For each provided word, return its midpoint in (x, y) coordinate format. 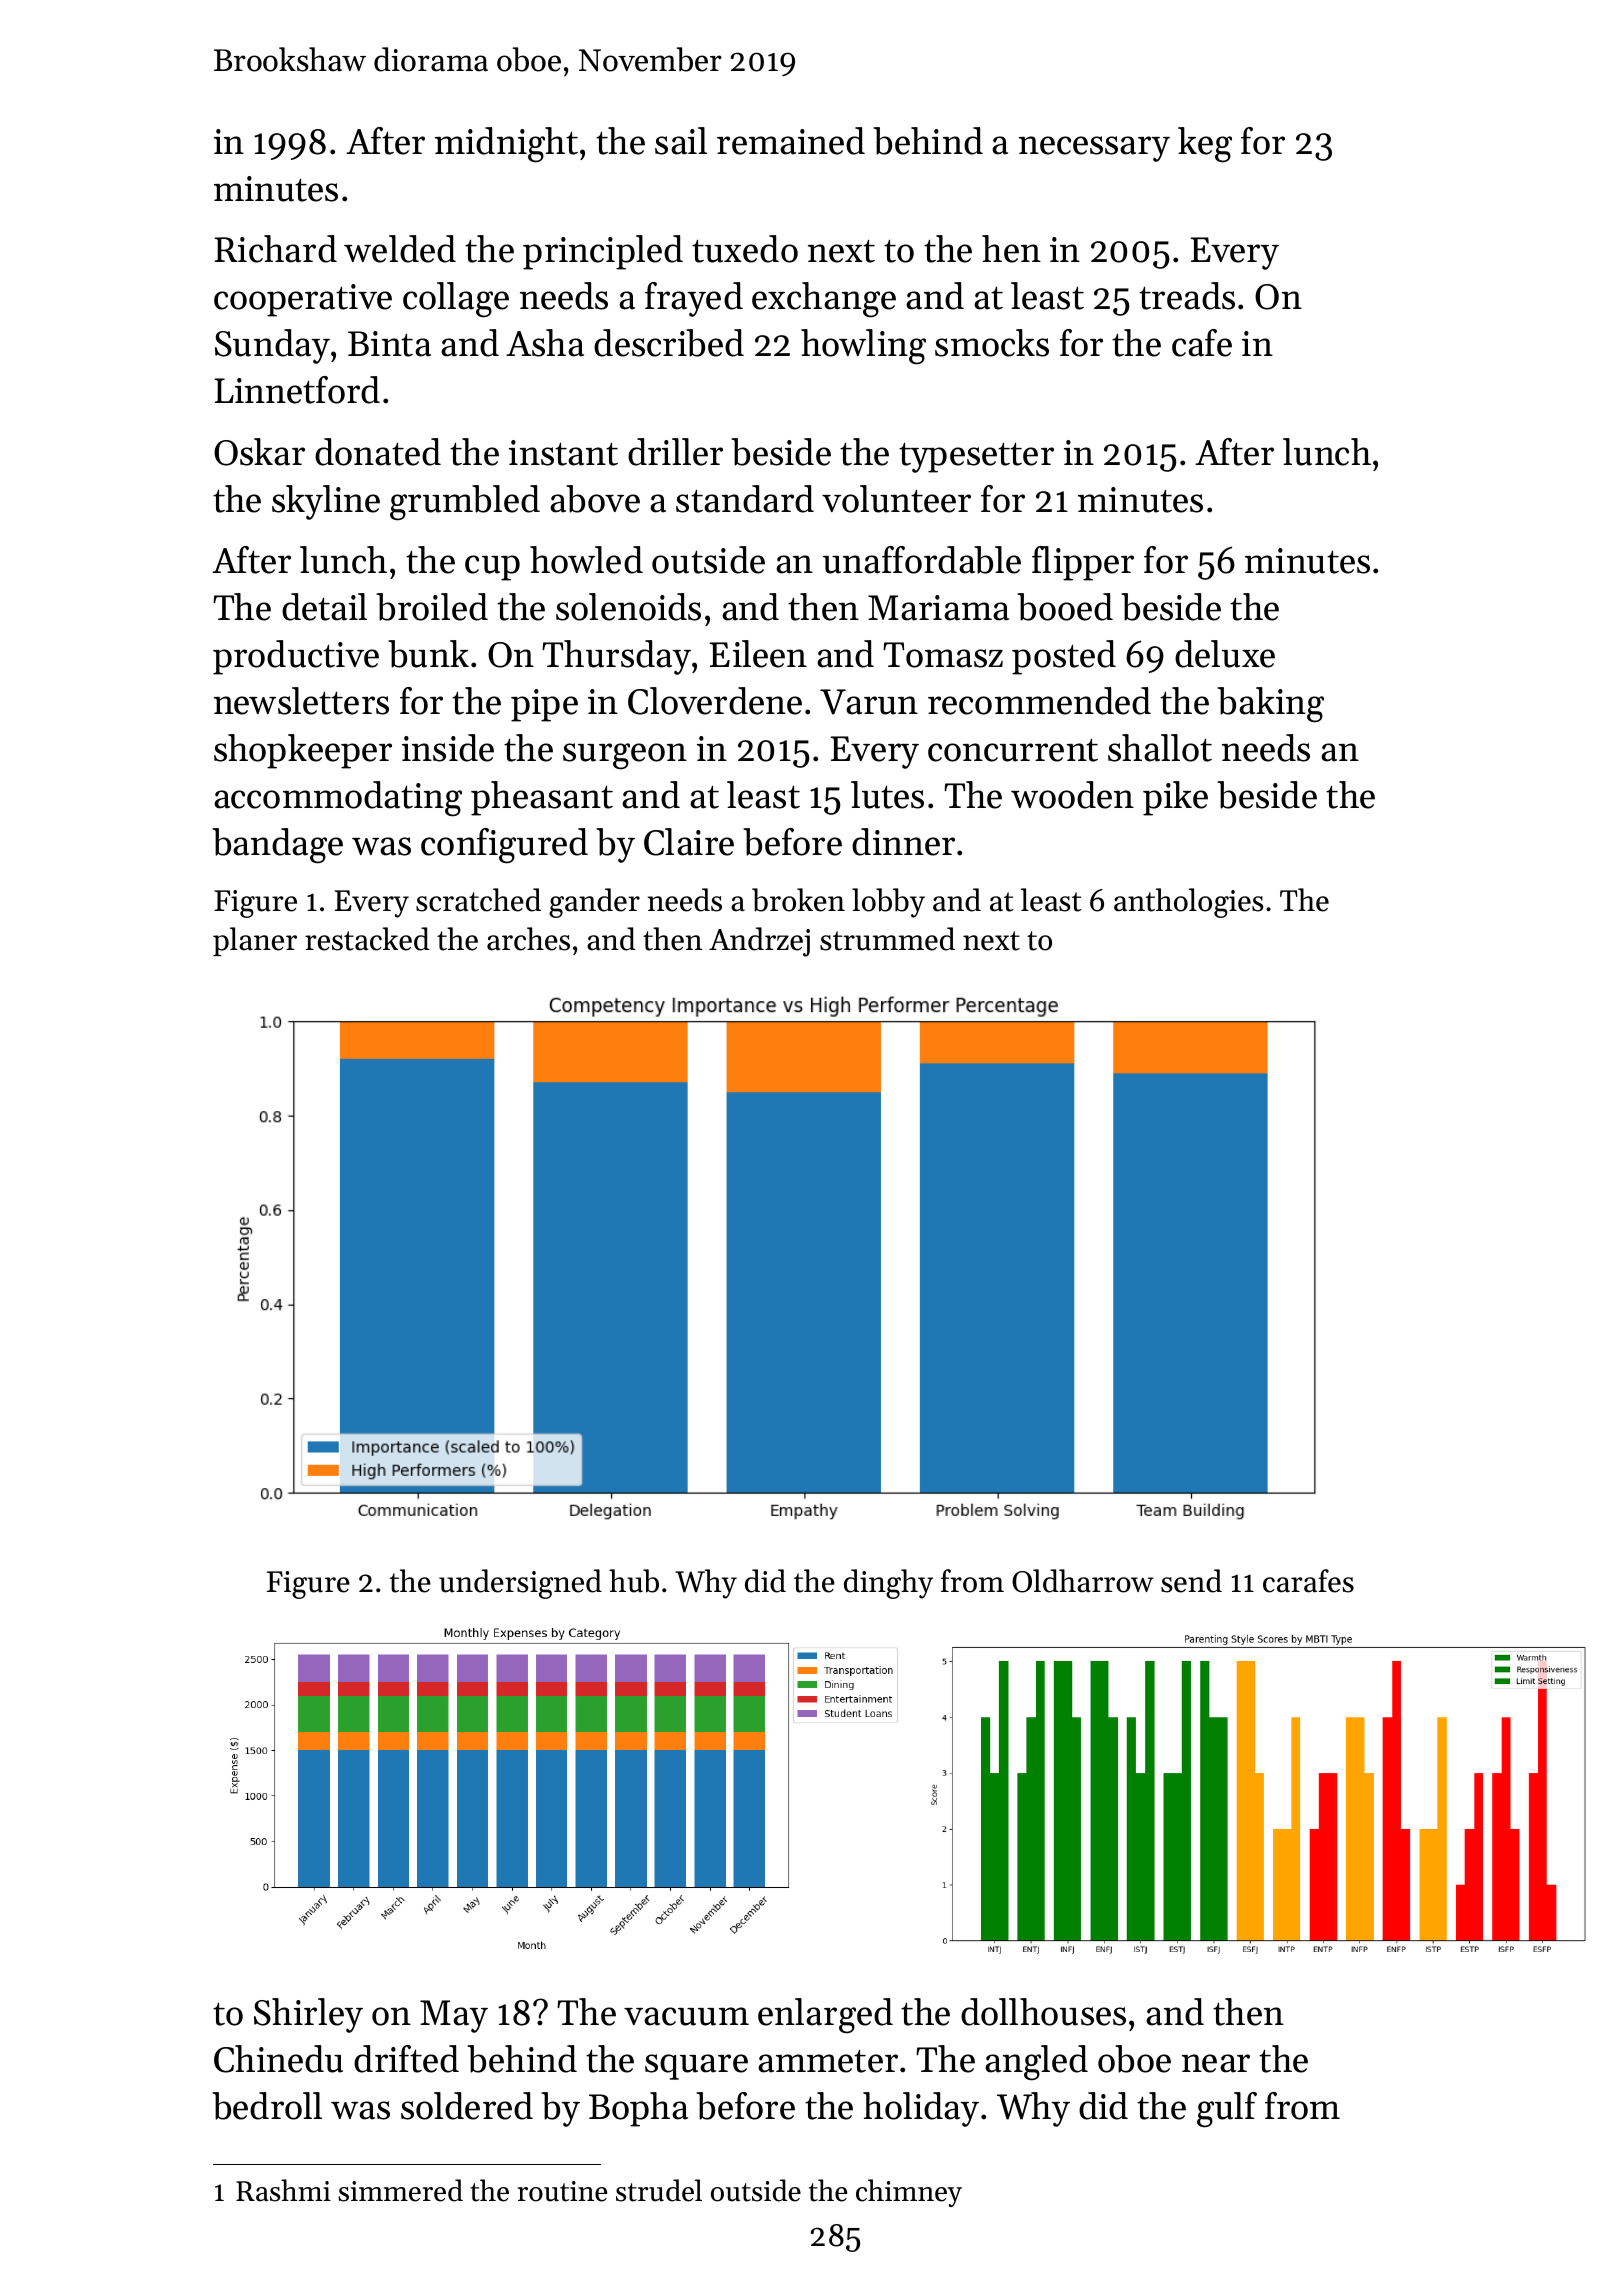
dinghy (888, 1584)
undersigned (520, 1584)
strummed (887, 939)
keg (1205, 145)
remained (791, 141)
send (1191, 1581)
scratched (478, 900)
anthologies (1189, 903)
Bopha (638, 2109)
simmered (400, 2190)
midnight (506, 145)
